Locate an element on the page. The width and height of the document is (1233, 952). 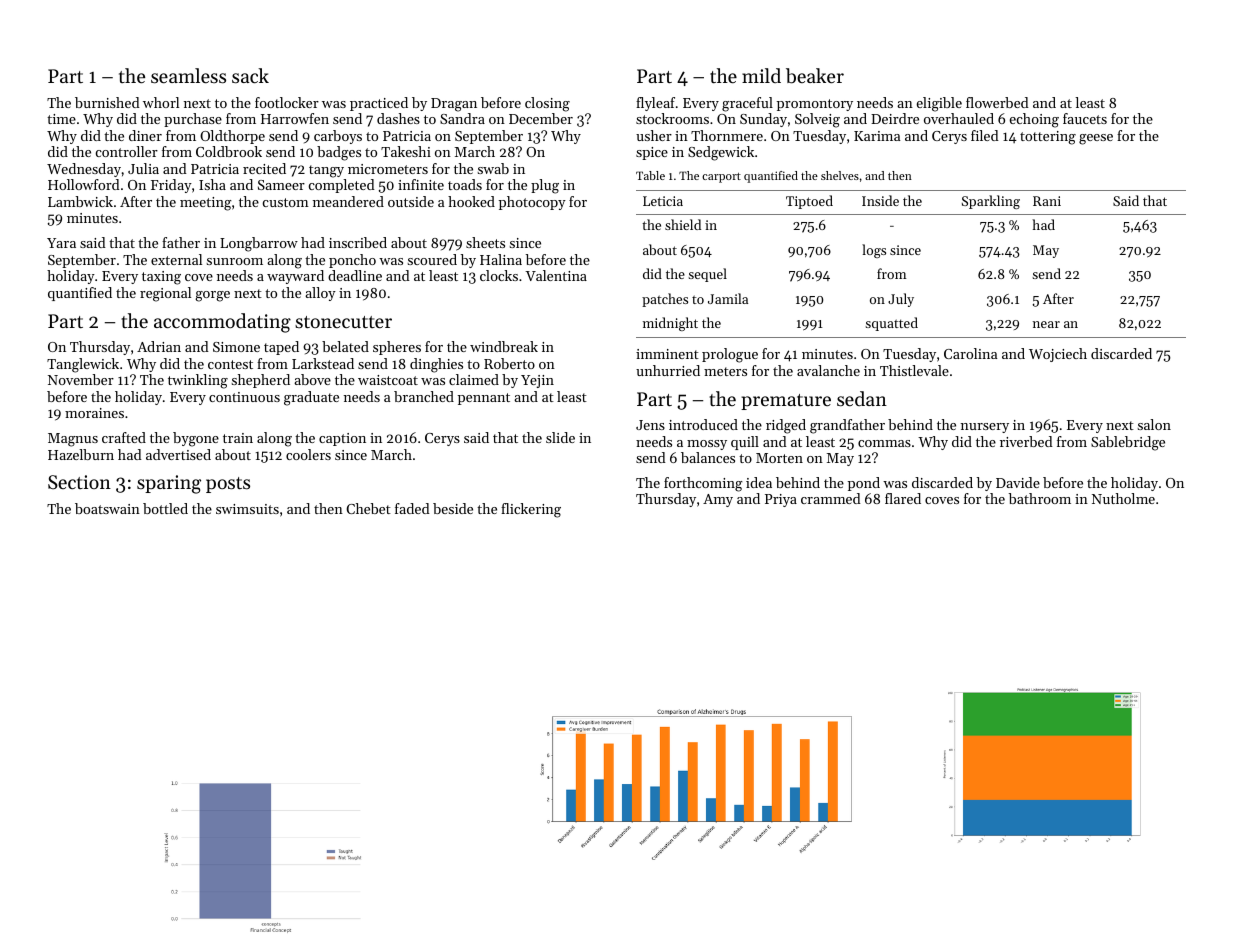
salon is located at coordinates (1154, 424).
